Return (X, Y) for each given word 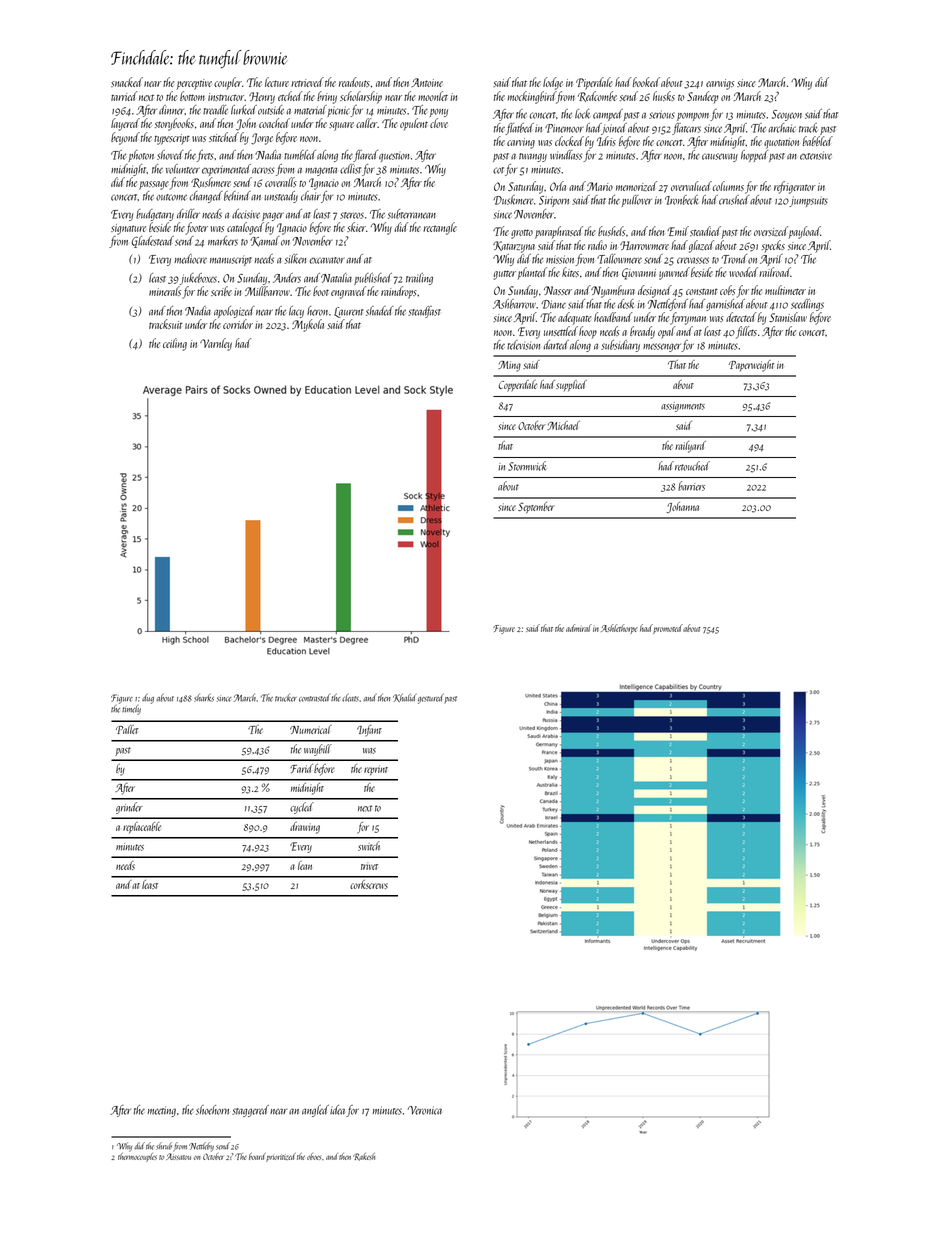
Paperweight (751, 366)
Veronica (425, 1110)
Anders (287, 278)
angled (315, 1111)
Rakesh (364, 1157)
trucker (286, 698)
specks (773, 246)
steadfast (424, 312)
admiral (579, 628)
